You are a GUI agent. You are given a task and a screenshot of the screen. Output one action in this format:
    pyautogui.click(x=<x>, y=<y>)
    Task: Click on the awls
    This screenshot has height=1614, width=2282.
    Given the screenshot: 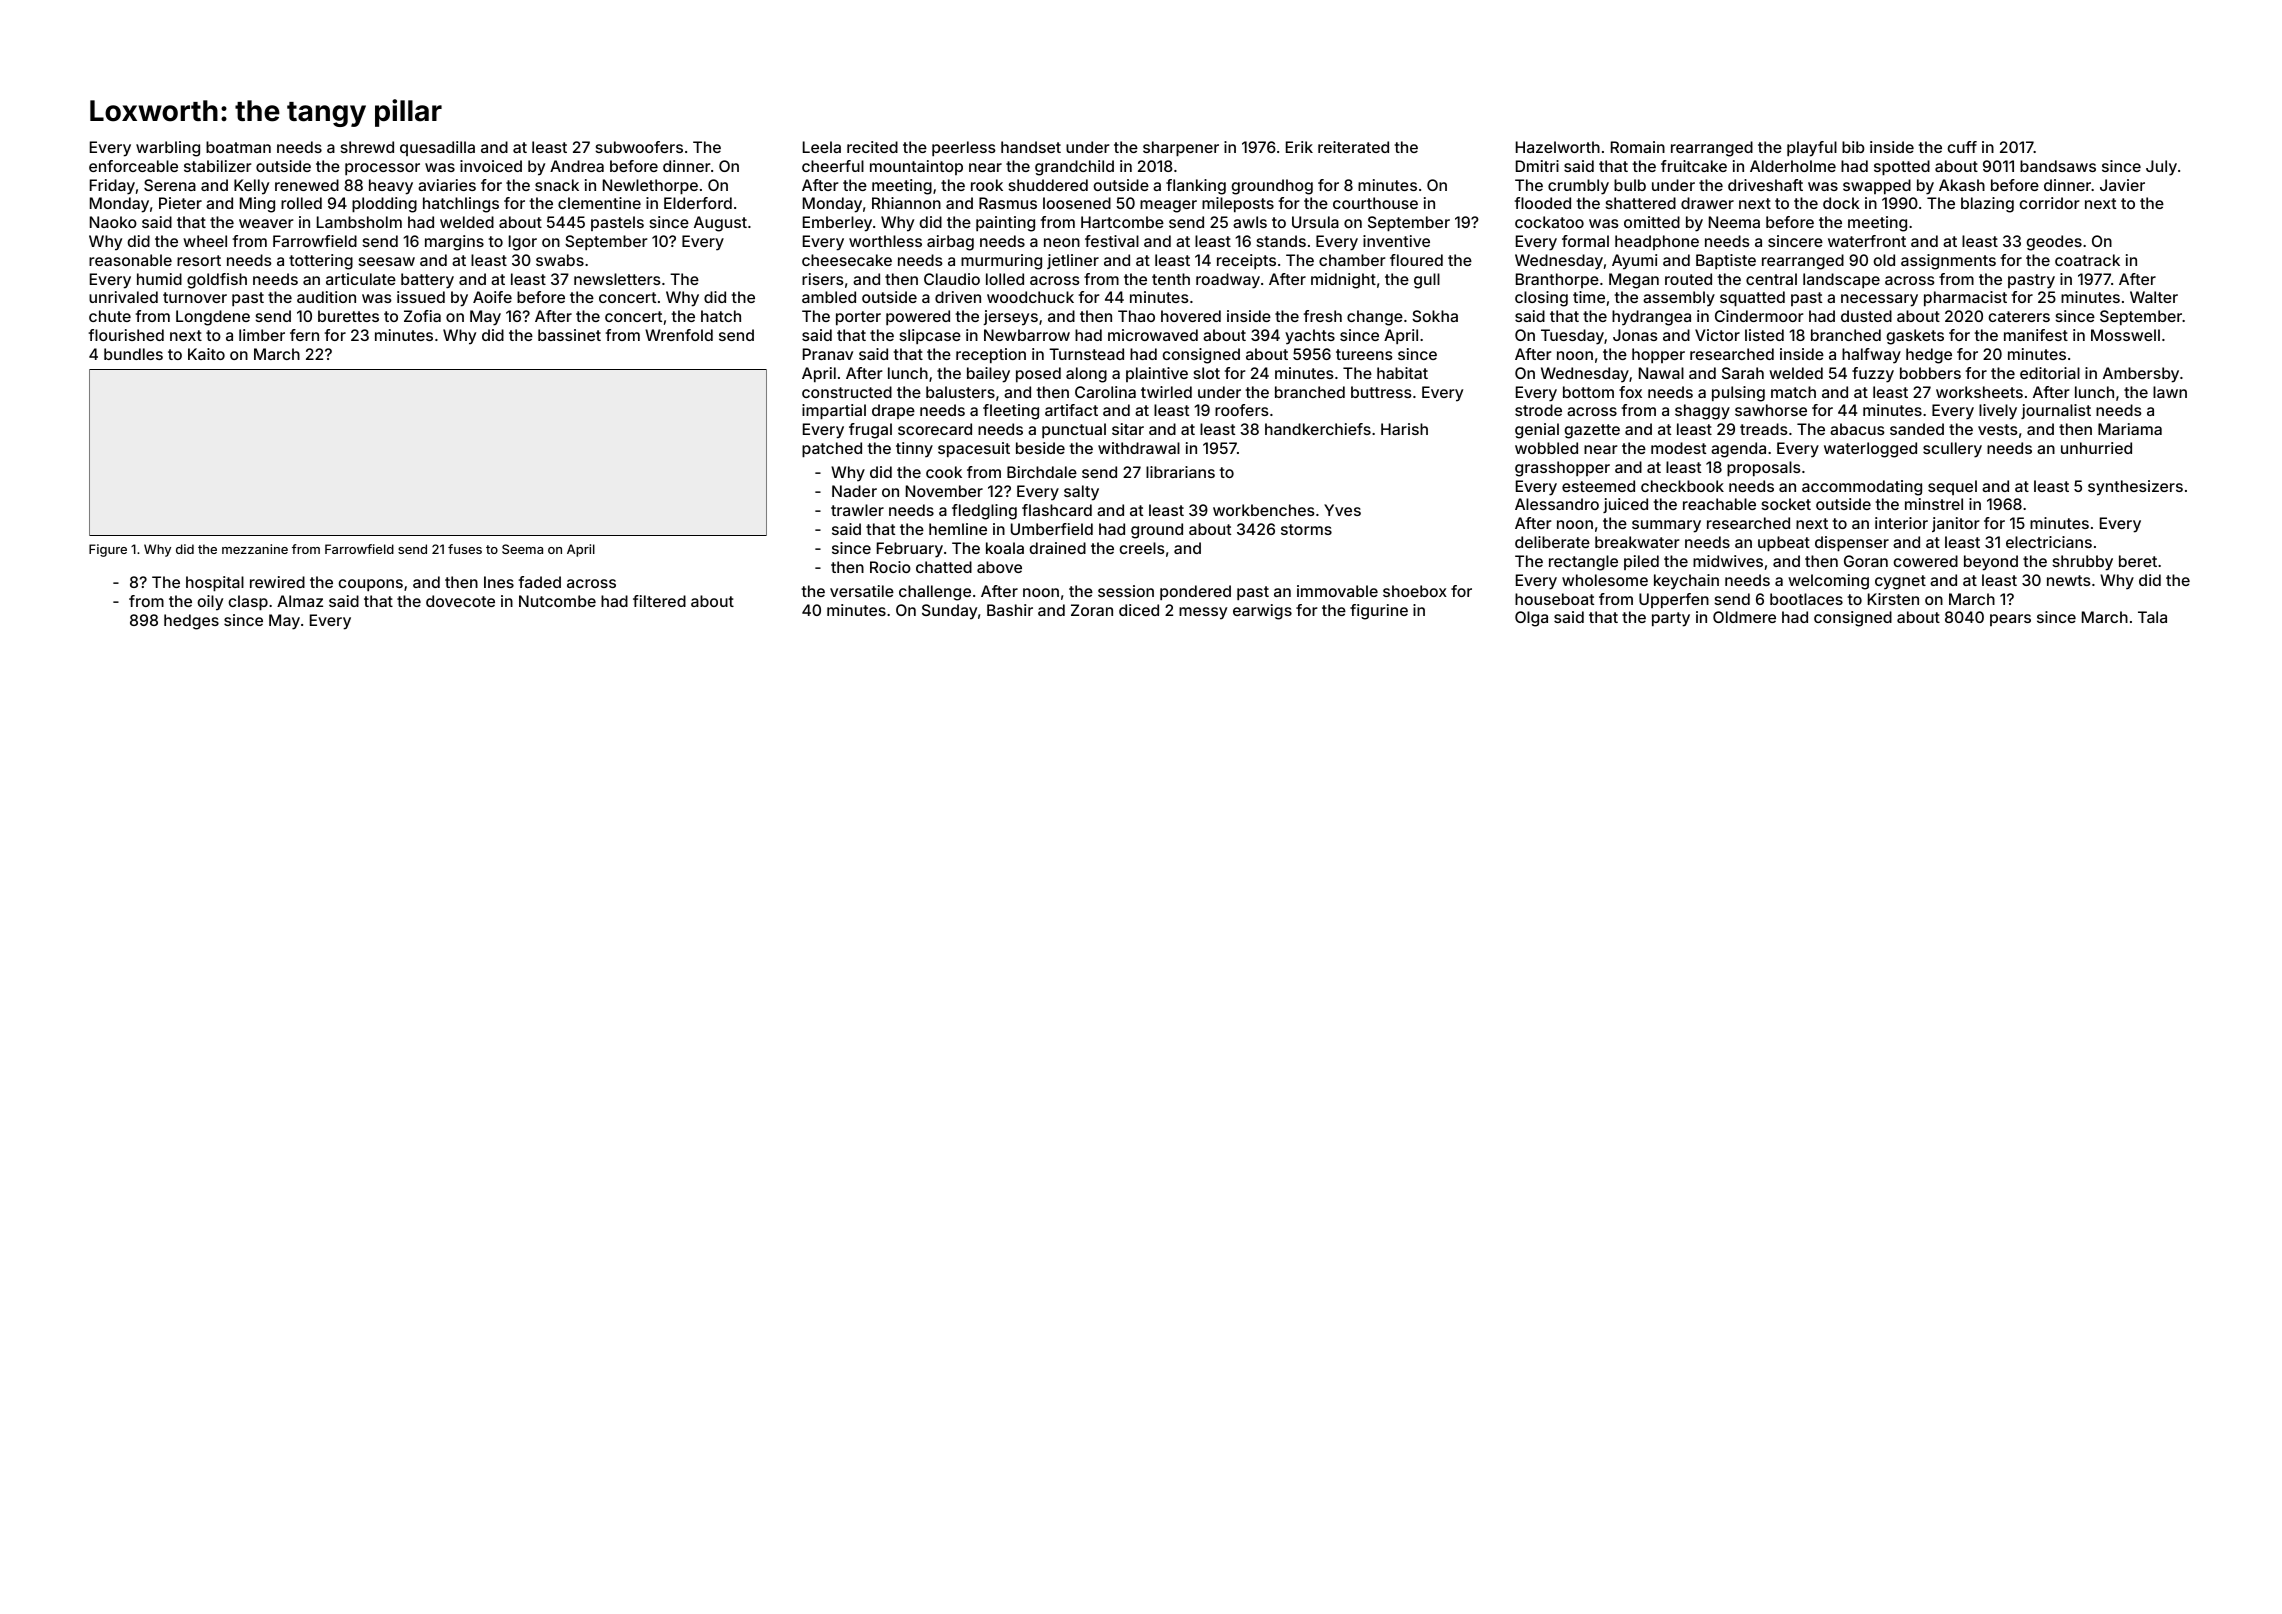 What is the action you would take?
    pyautogui.click(x=1250, y=222)
